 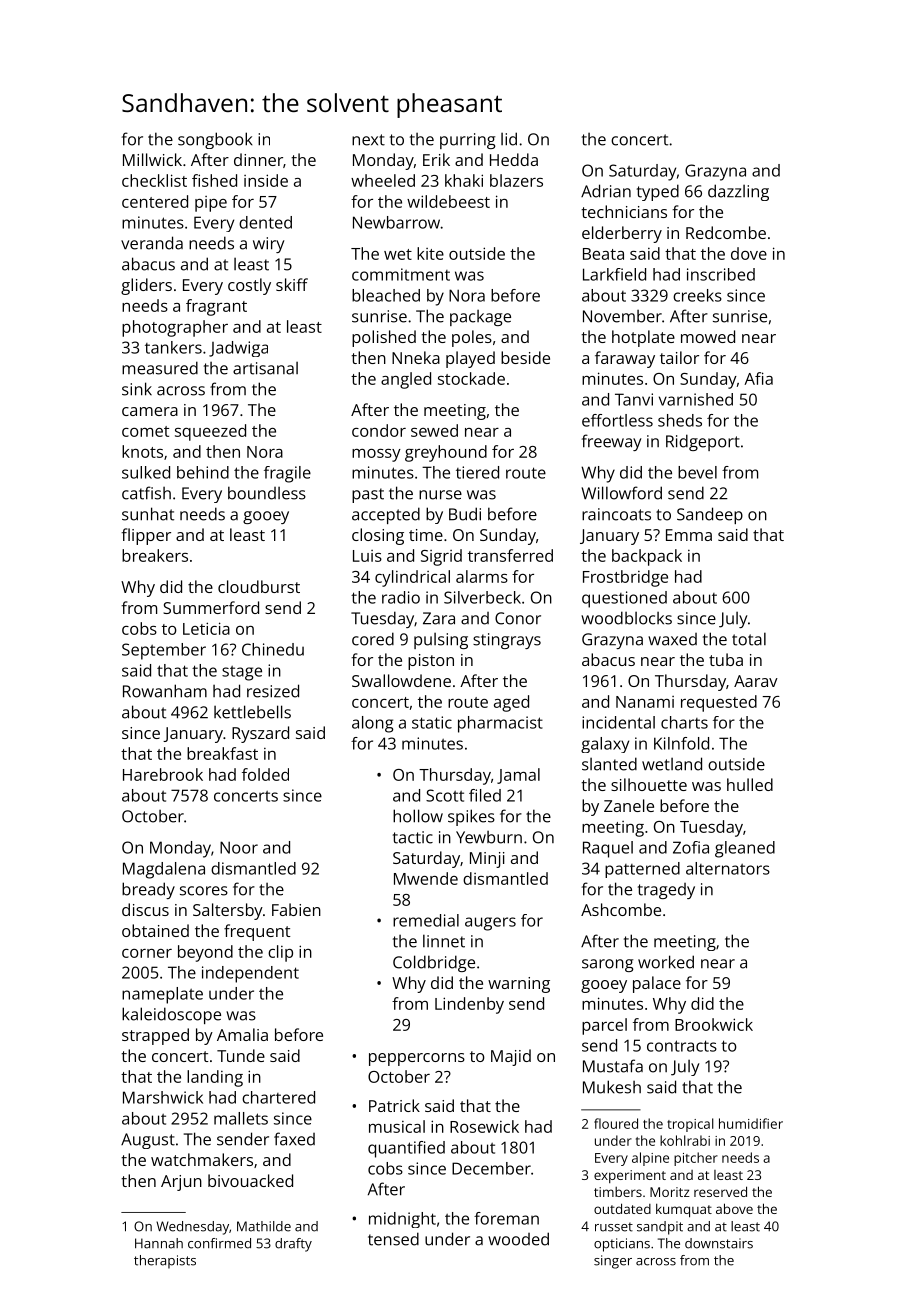 What do you see at coordinates (164, 651) in the screenshot?
I see `September` at bounding box center [164, 651].
